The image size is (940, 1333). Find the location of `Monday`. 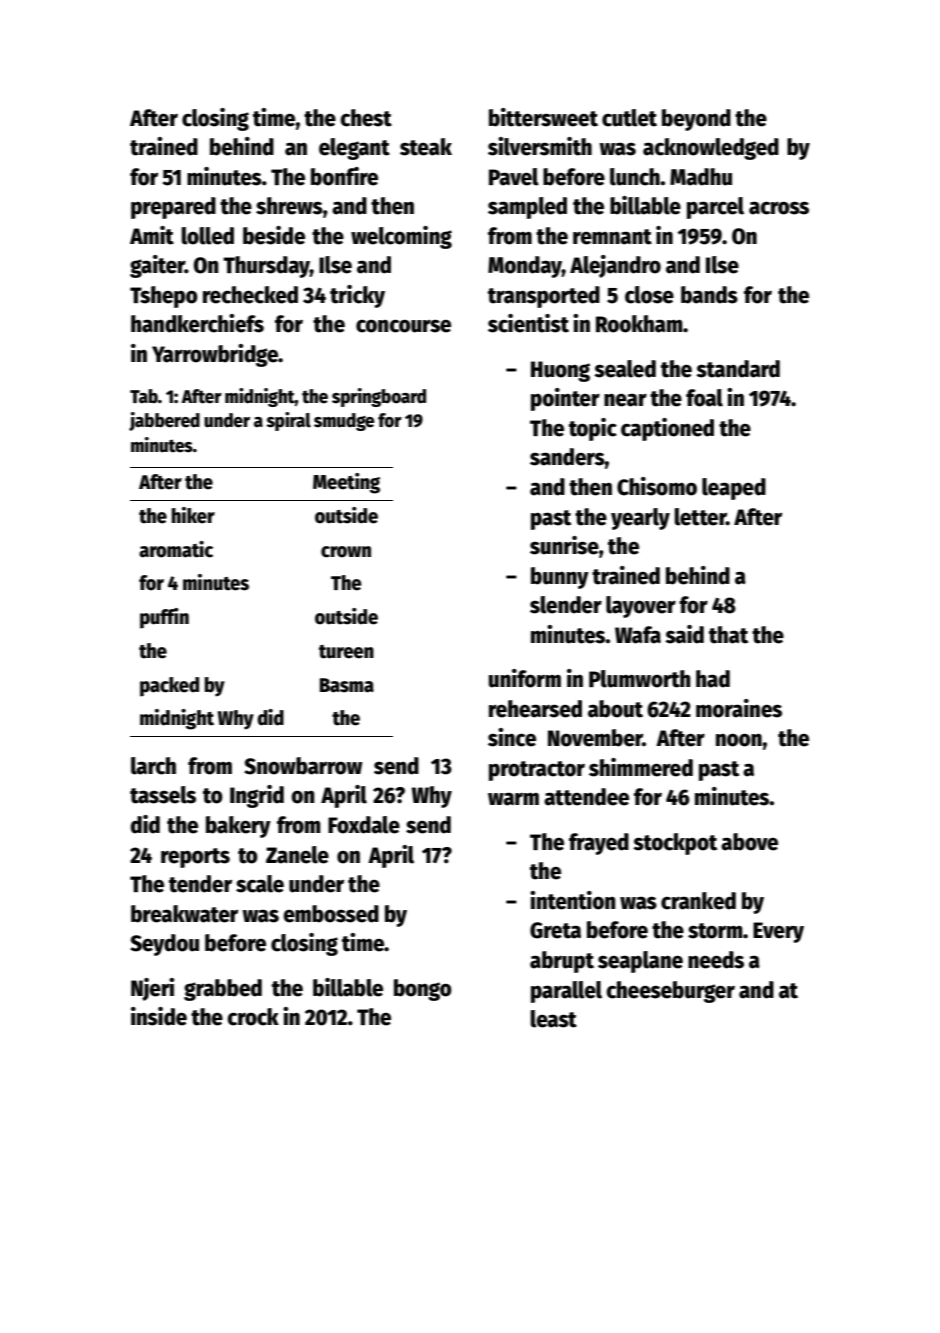

Monday is located at coordinates (525, 267).
